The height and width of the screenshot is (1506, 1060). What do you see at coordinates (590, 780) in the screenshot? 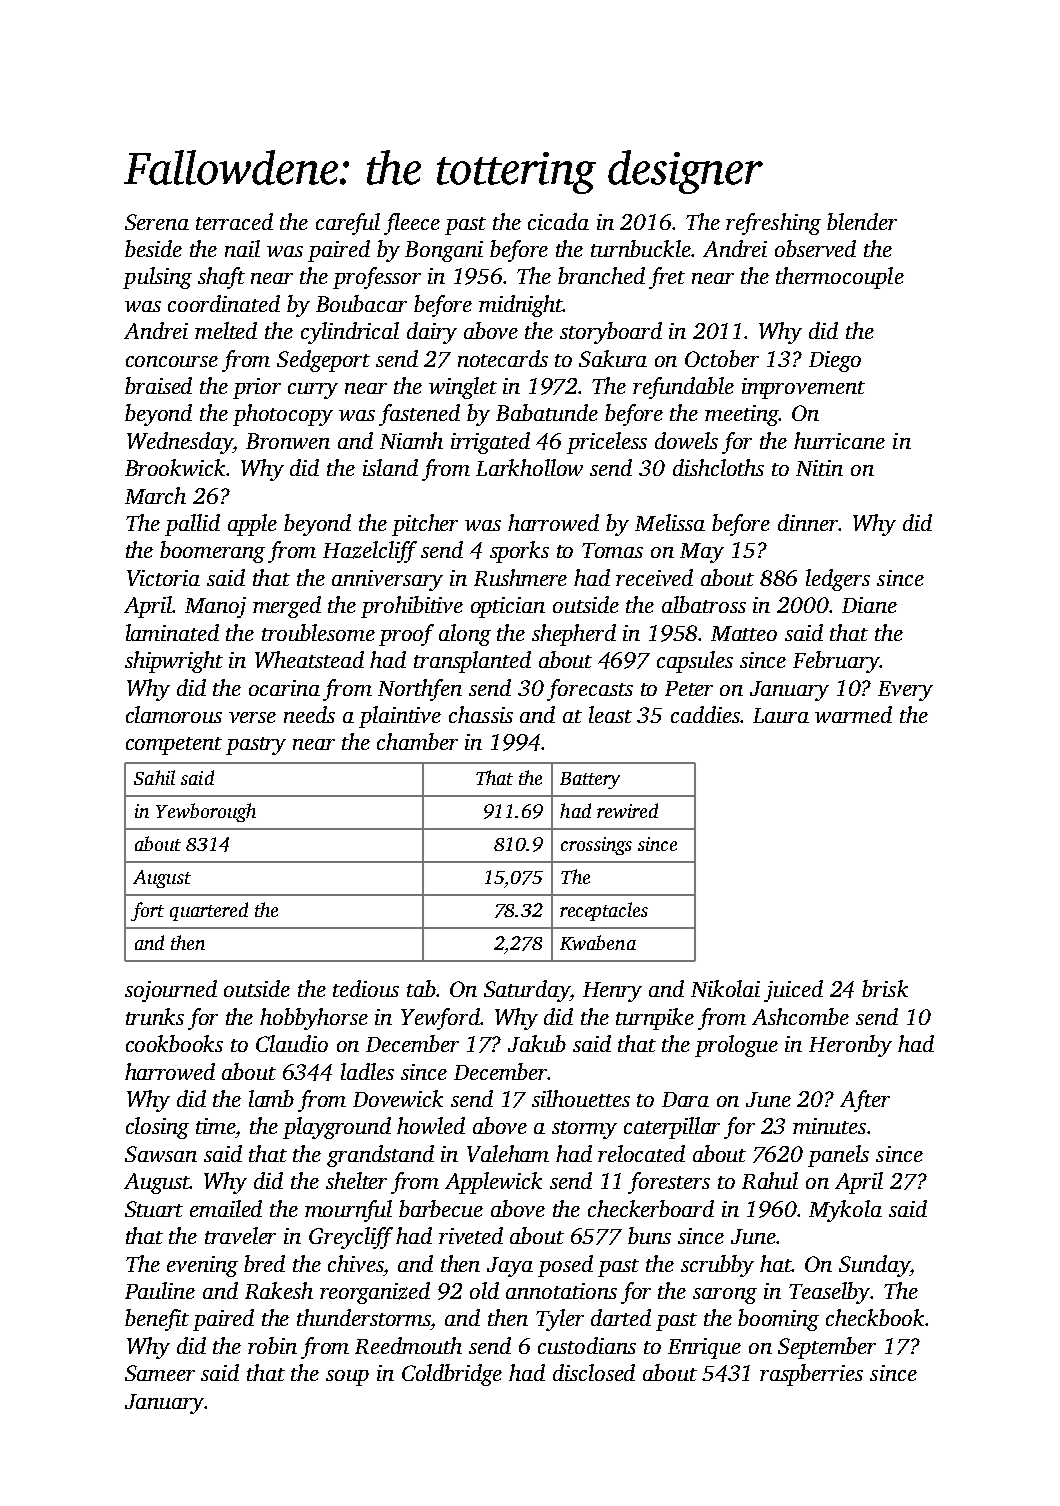
I see `Battery` at bounding box center [590, 780].
